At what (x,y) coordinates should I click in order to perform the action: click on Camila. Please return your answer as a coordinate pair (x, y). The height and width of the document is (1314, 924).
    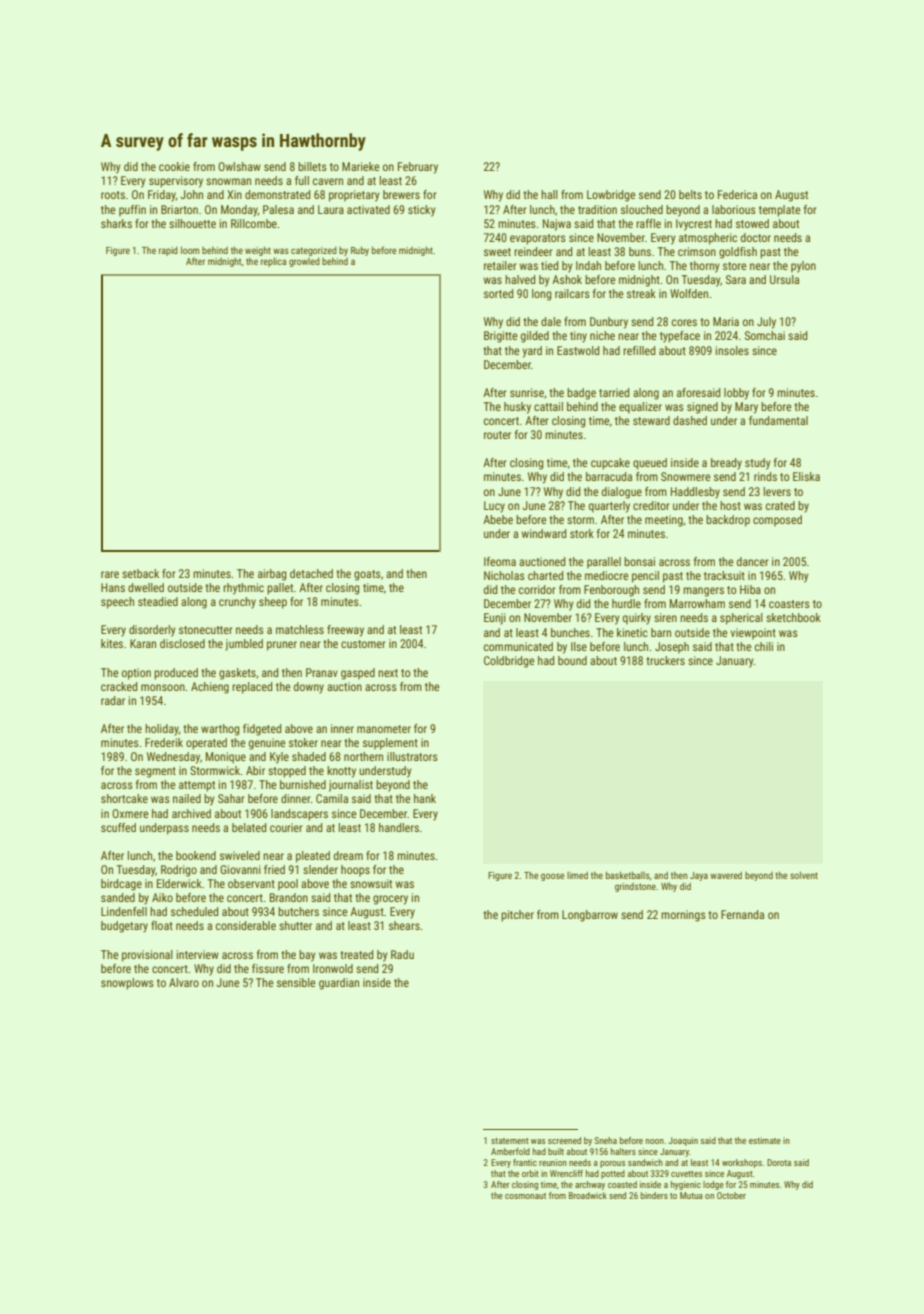
    Looking at the image, I should click on (332, 798).
